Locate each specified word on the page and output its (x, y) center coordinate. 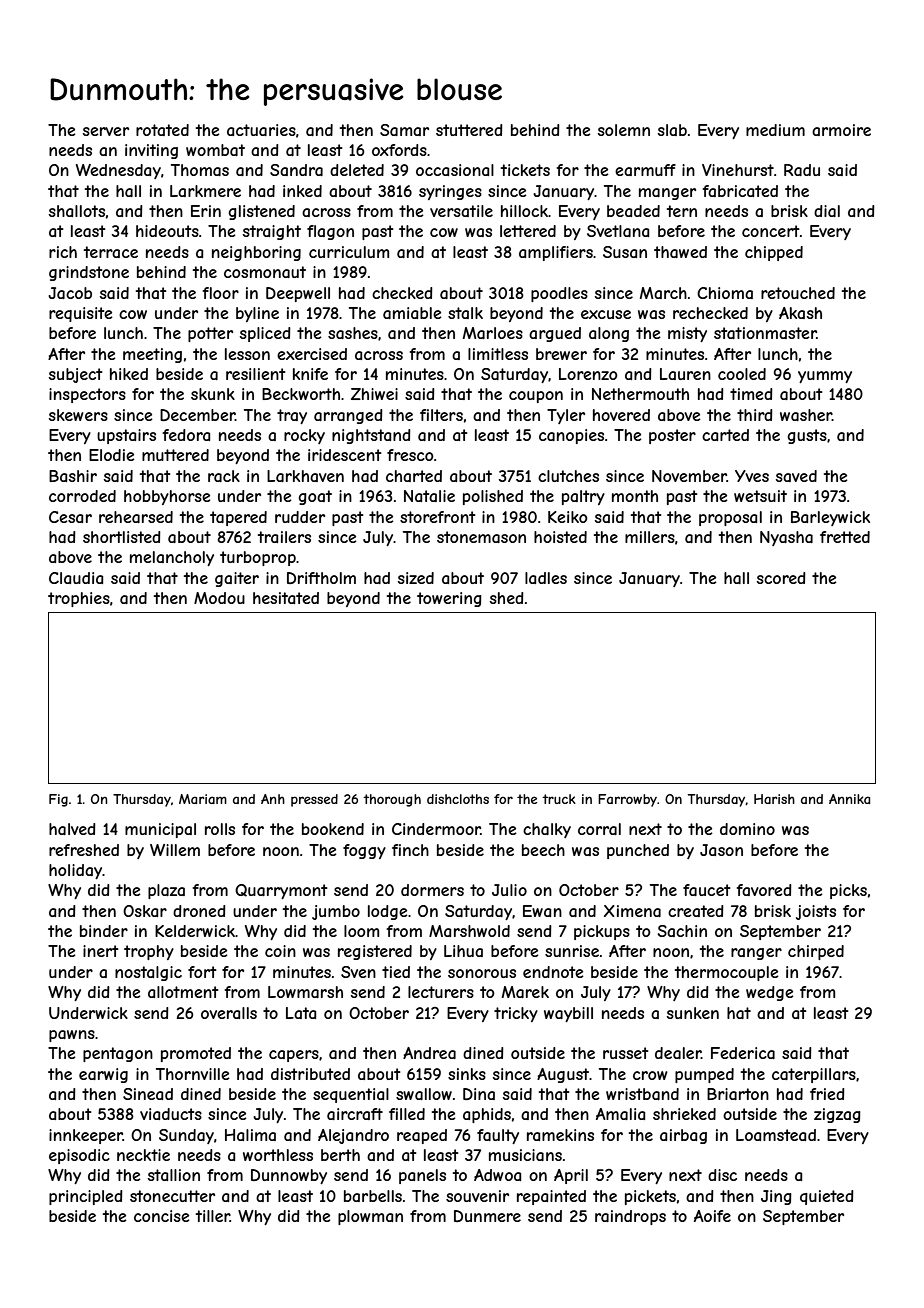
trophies (79, 599)
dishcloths (458, 799)
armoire (841, 130)
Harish (774, 799)
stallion (174, 1175)
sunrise (572, 951)
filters (441, 415)
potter (210, 334)
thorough (392, 800)
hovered (621, 415)
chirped (816, 952)
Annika (849, 799)
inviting (151, 151)
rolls (220, 829)
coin (280, 951)
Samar (404, 130)
